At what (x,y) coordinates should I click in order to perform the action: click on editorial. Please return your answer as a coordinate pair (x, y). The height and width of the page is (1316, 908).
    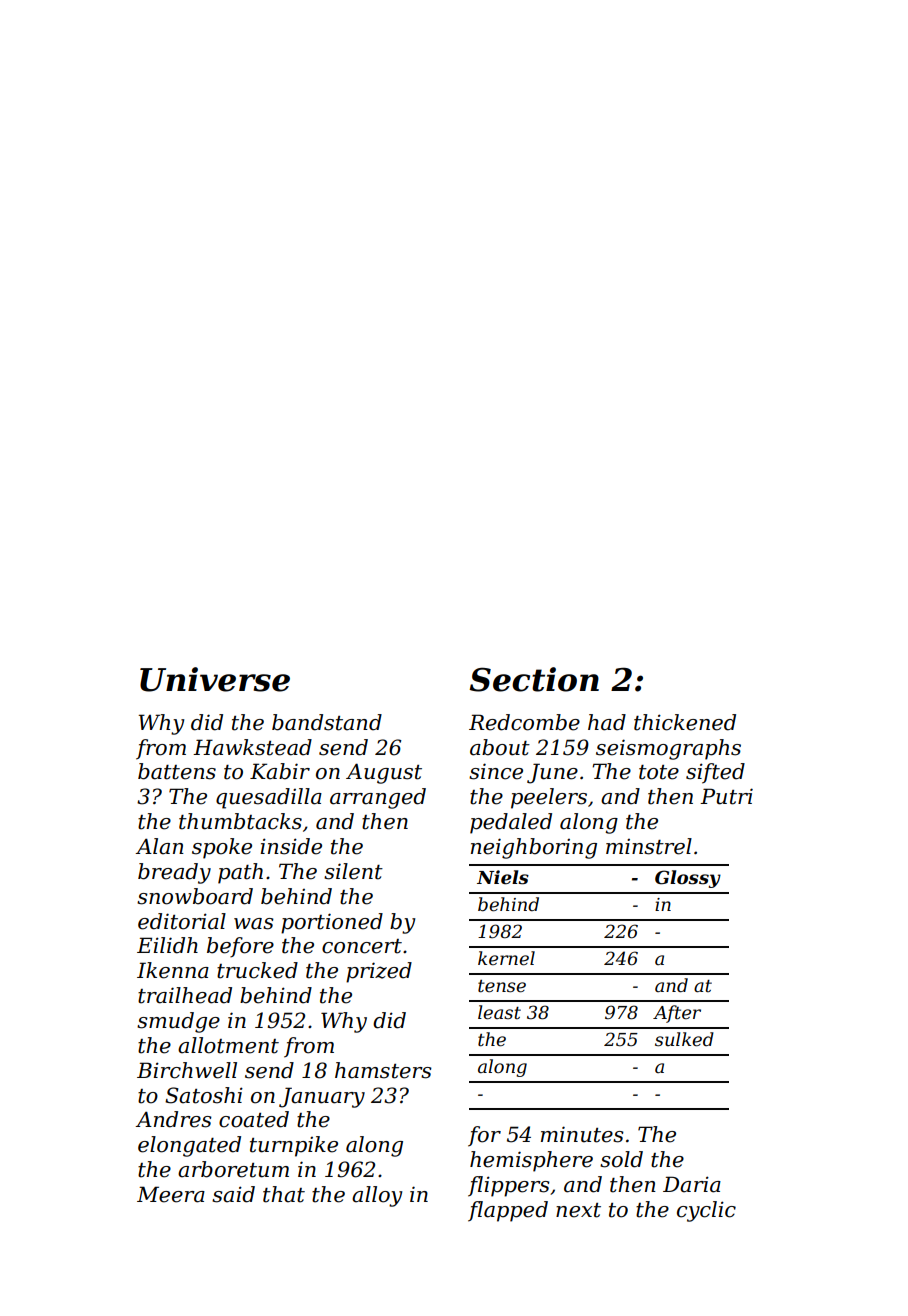
    Looking at the image, I should click on (182, 921).
